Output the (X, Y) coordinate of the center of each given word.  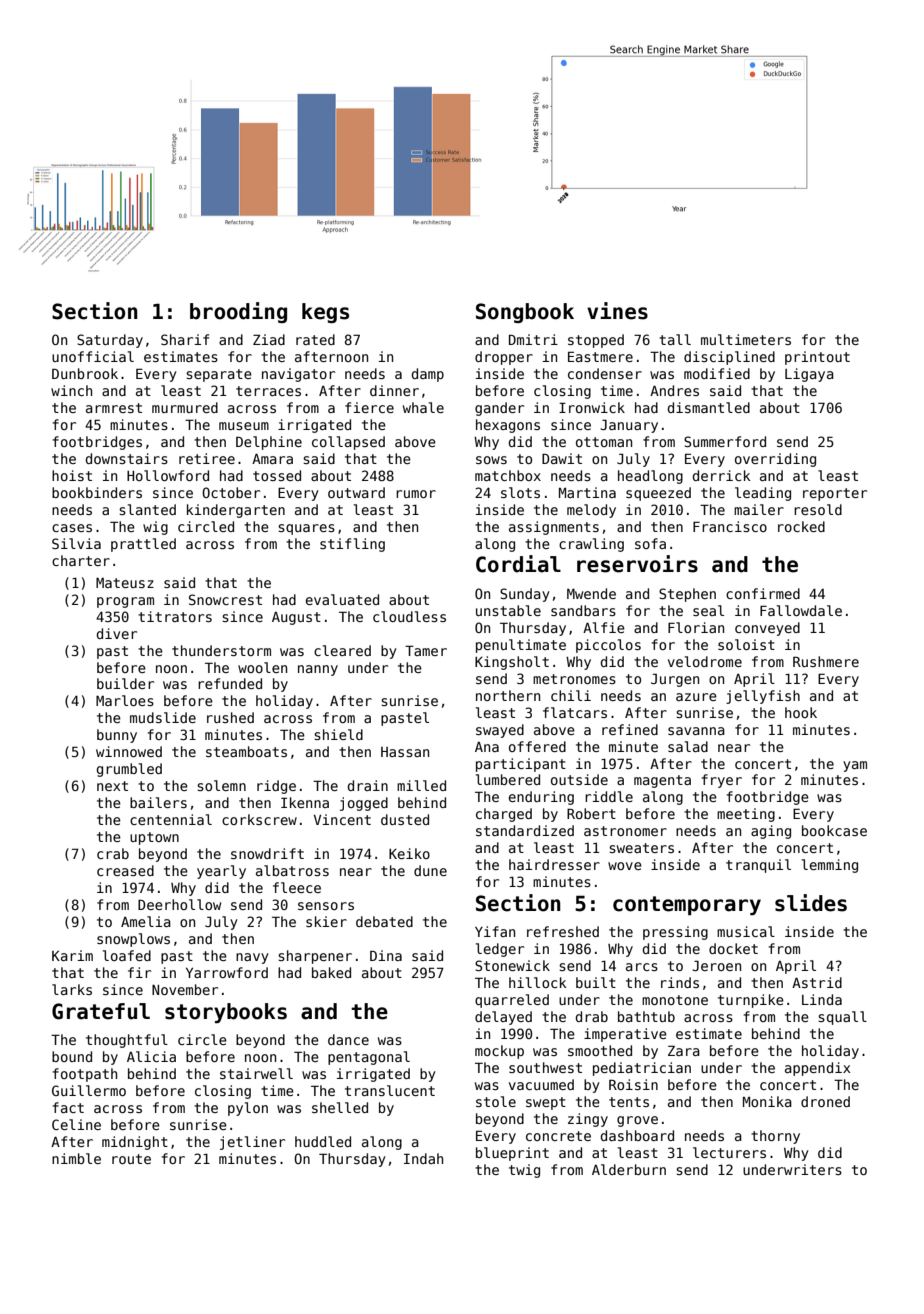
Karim (72, 955)
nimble (76, 1158)
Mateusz (125, 583)
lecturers (729, 1152)
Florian (696, 627)
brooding (238, 312)
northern (508, 695)
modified (717, 373)
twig (524, 1171)
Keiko (409, 853)
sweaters (641, 848)
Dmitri (533, 339)
